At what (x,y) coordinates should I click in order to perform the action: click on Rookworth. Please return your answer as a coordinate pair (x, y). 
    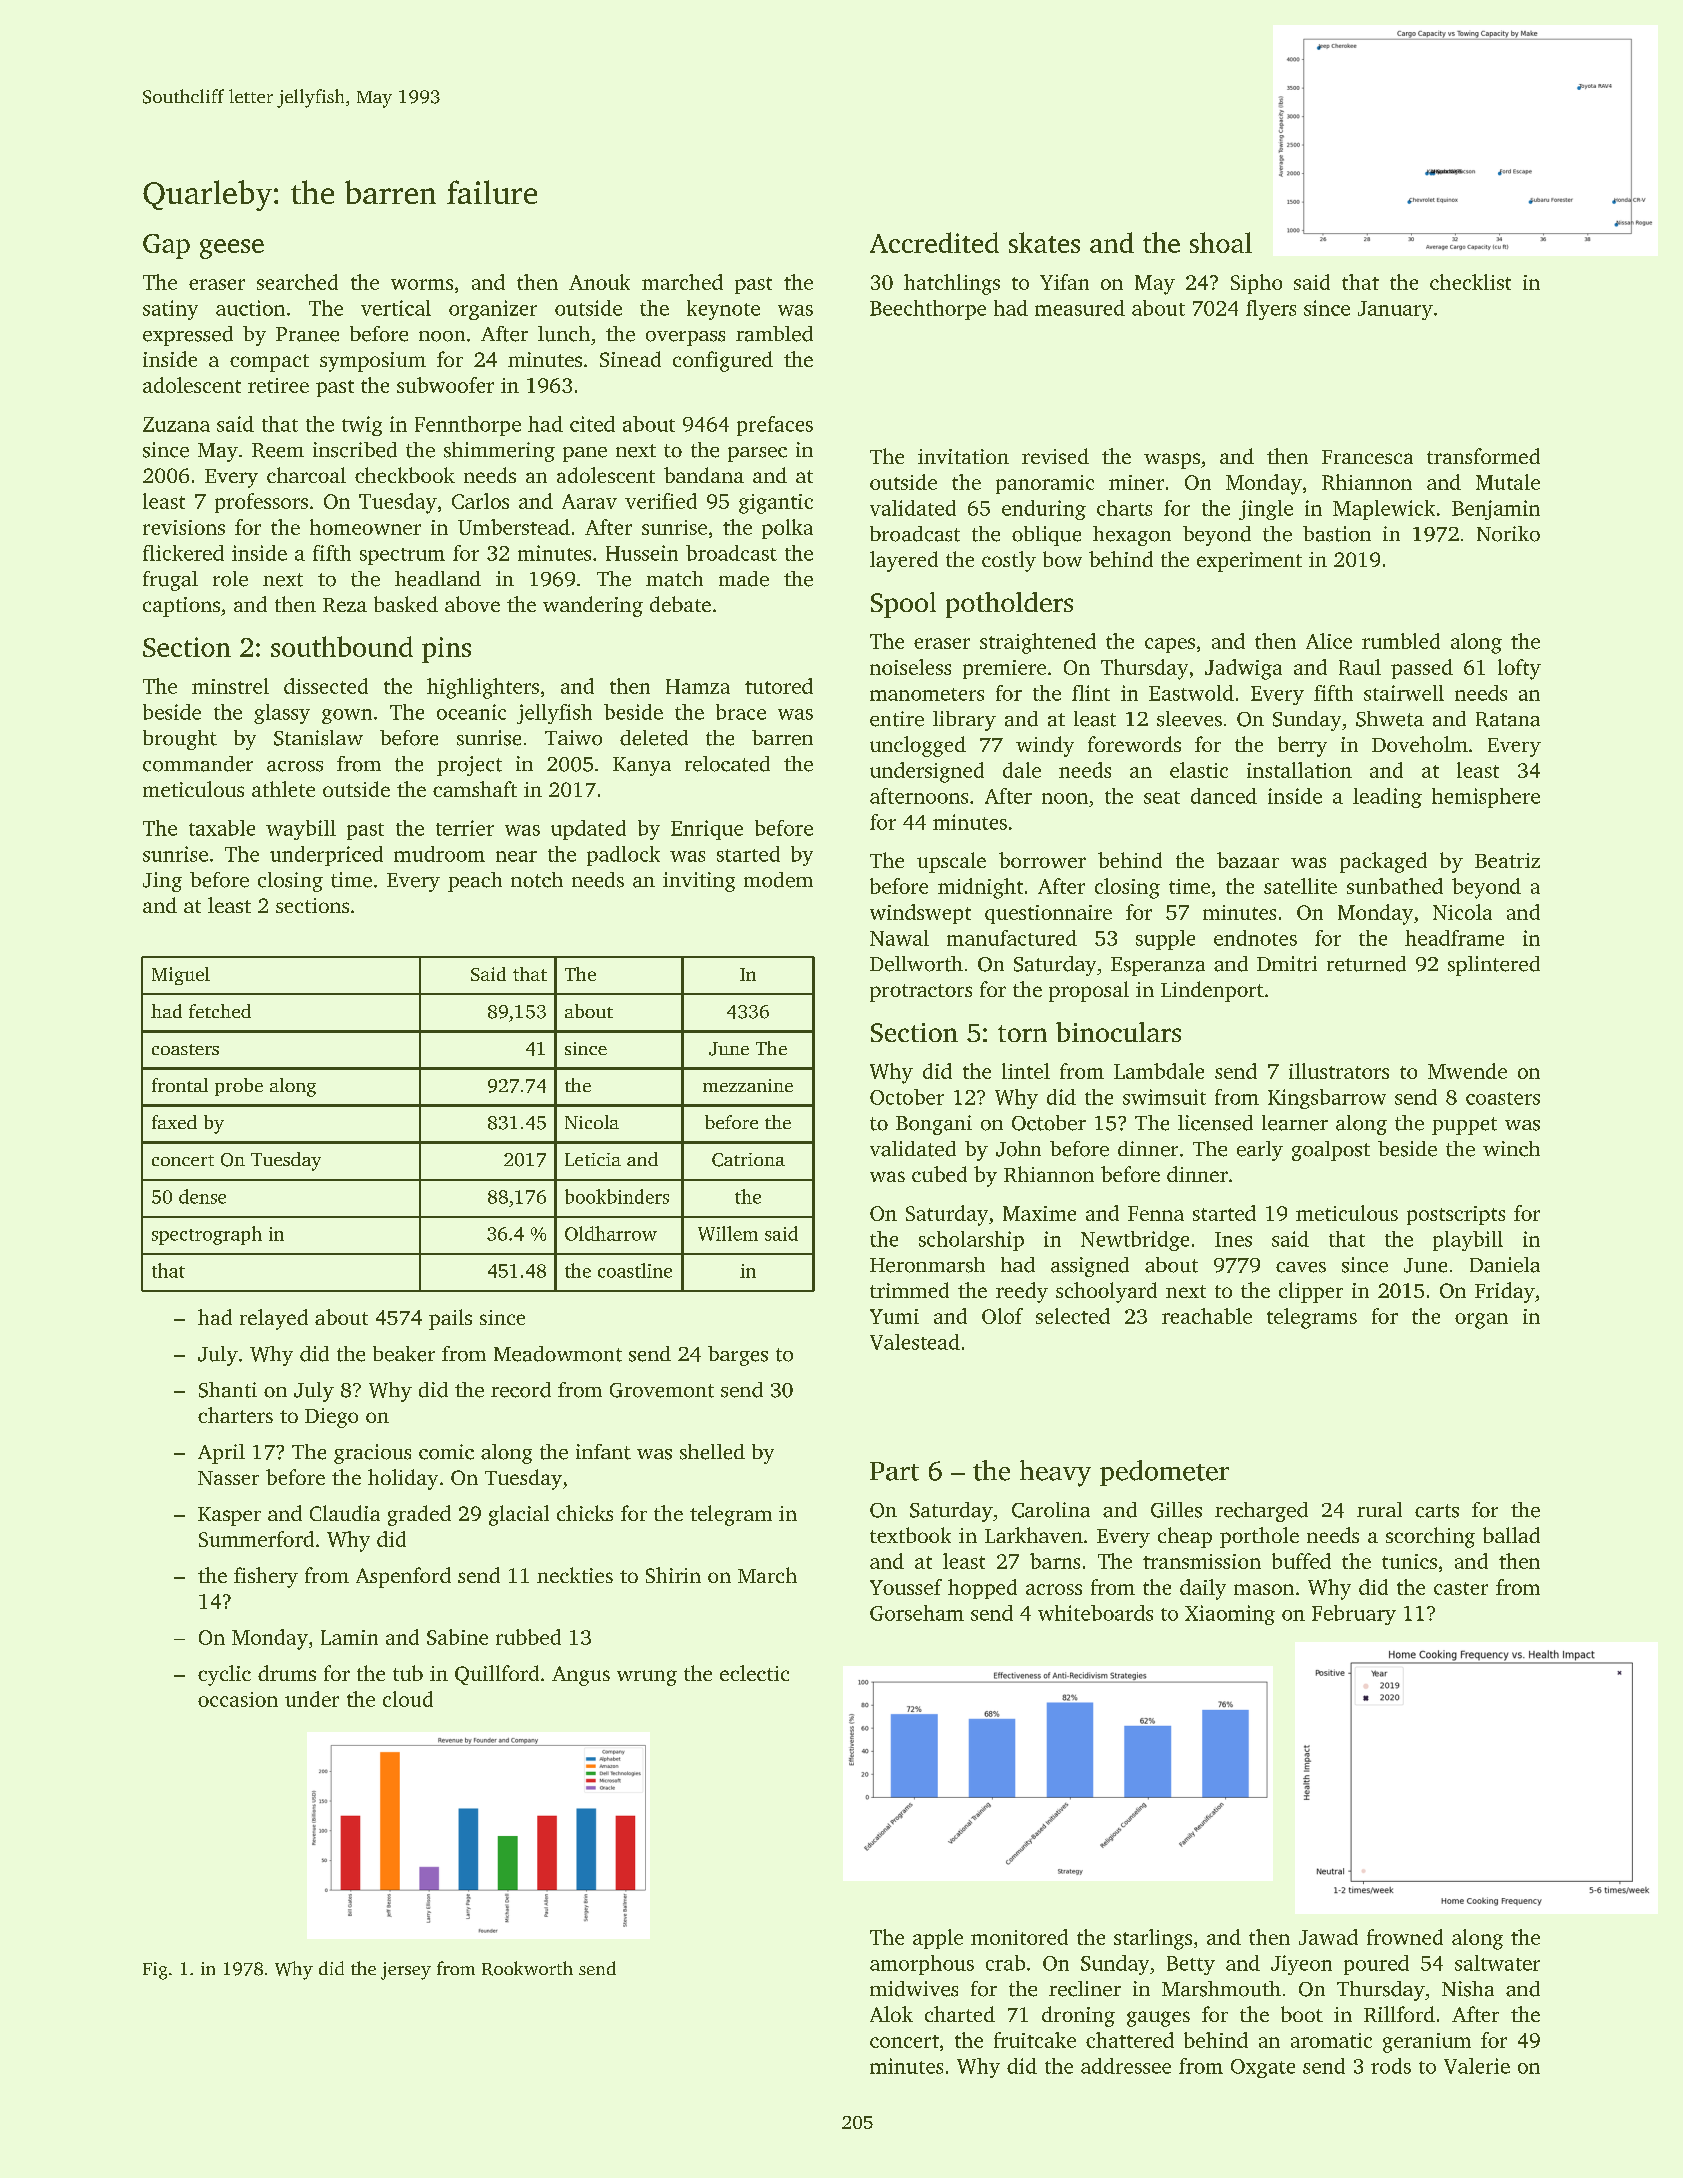
    Looking at the image, I should click on (527, 1968).
